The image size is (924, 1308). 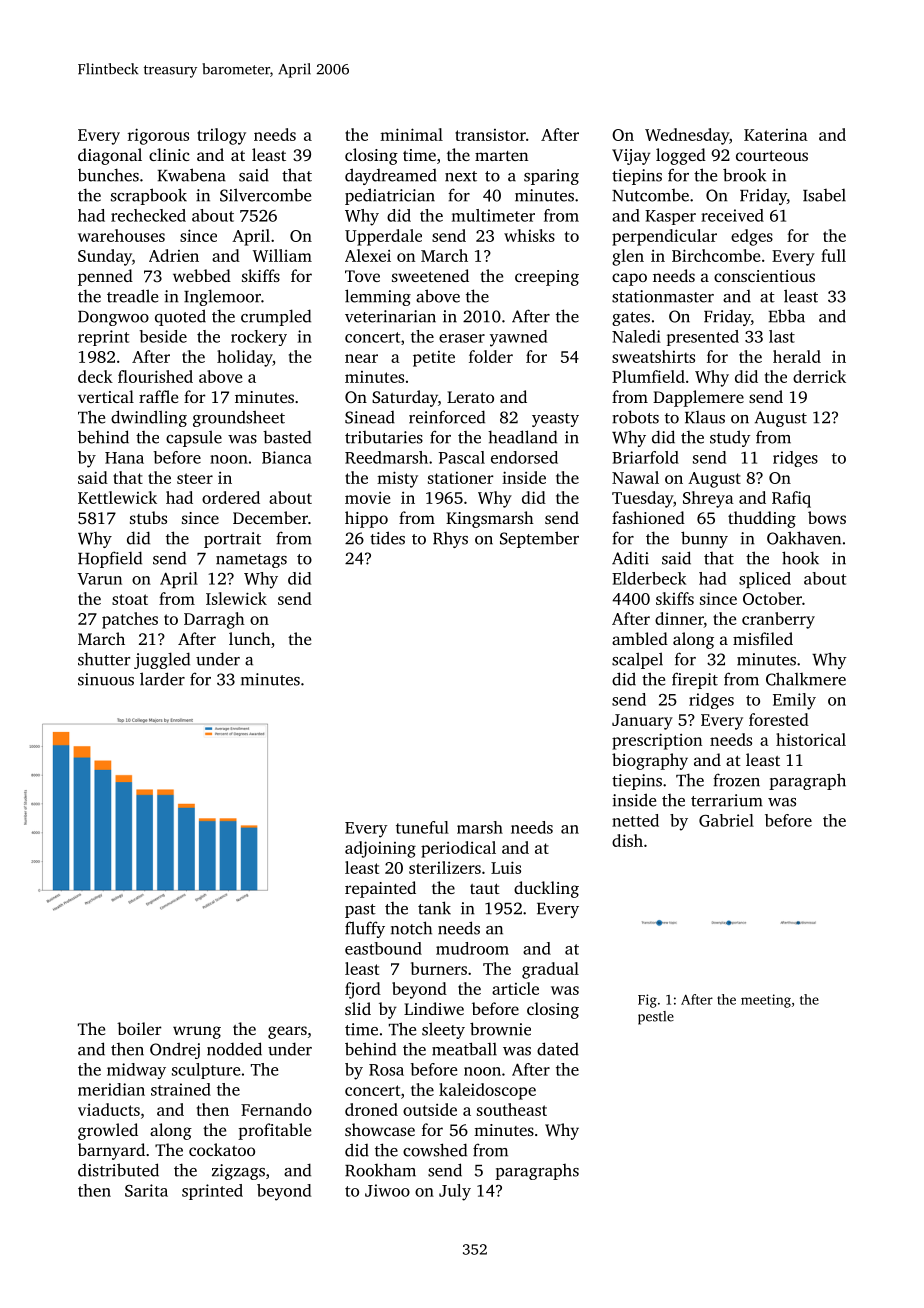 What do you see at coordinates (434, 1008) in the document?
I see `Lindiwe` at bounding box center [434, 1008].
